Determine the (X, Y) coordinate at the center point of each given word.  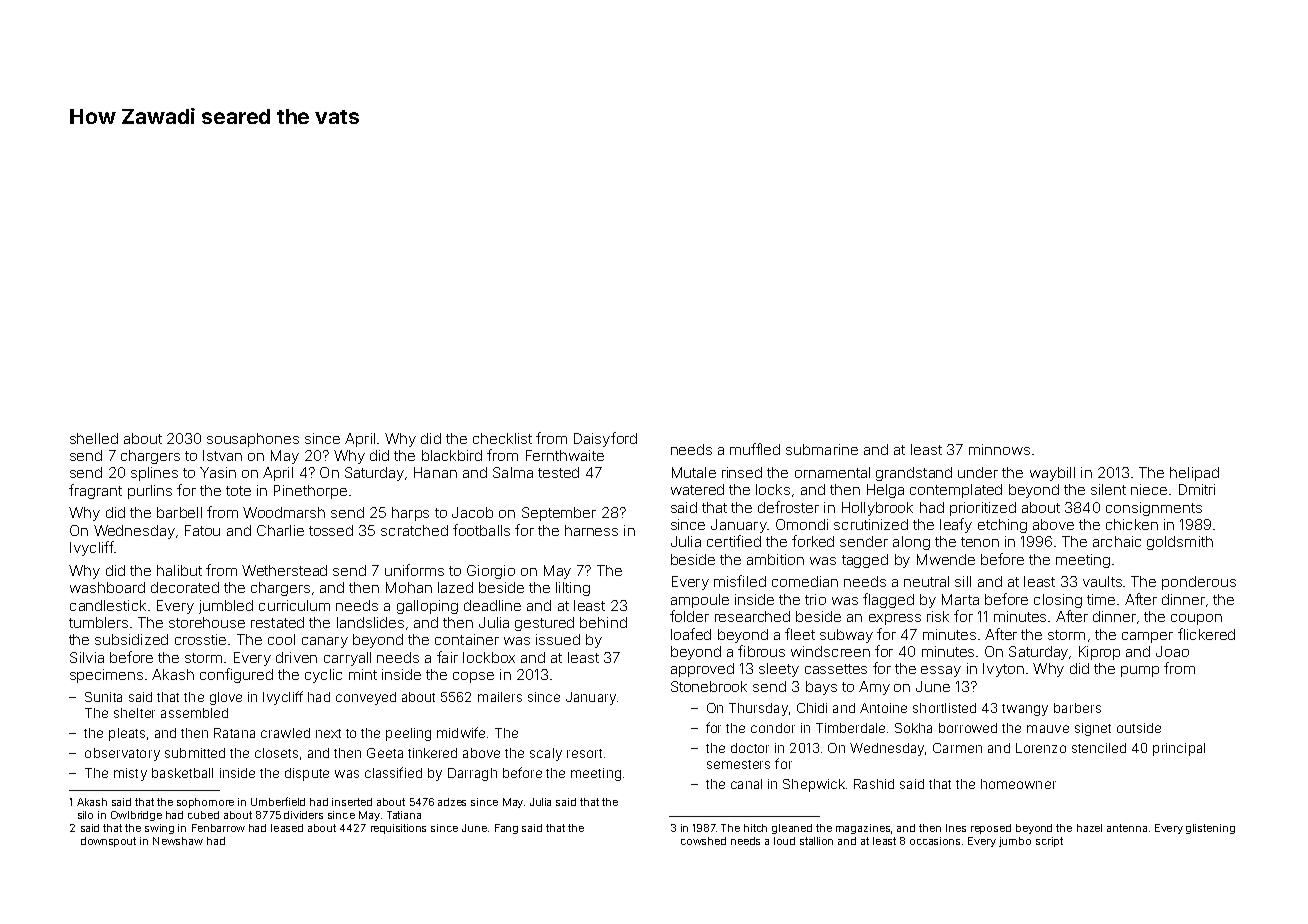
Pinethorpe (310, 492)
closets (276, 753)
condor (773, 728)
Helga (885, 491)
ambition (775, 559)
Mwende (946, 559)
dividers (303, 815)
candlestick (108, 605)
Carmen (957, 748)
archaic (1117, 541)
